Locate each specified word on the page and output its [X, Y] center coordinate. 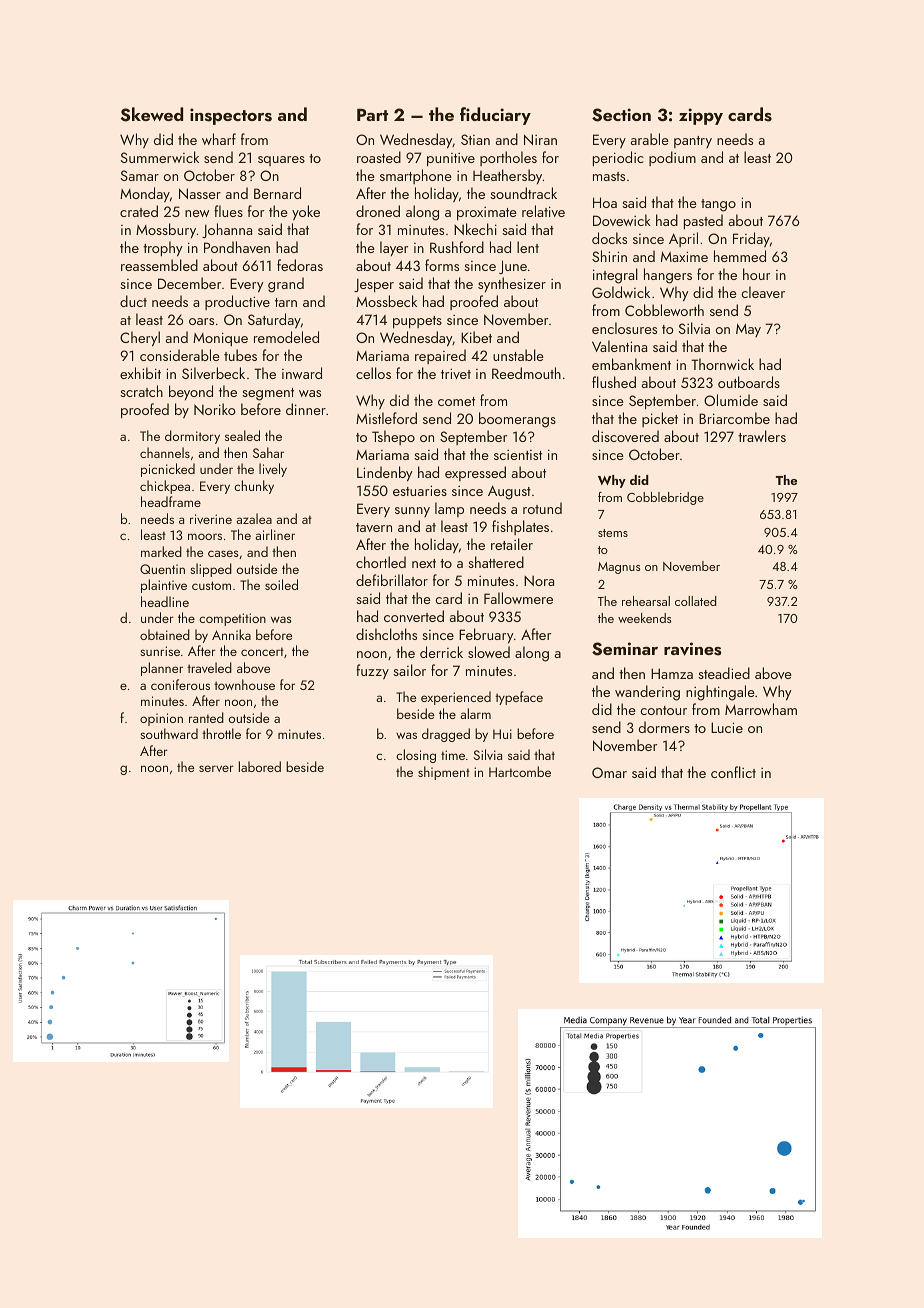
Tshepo [393, 437]
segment [268, 394]
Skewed [152, 114]
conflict [733, 772]
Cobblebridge [665, 498]
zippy [701, 116]
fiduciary [495, 116]
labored [260, 766]
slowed [489, 652]
